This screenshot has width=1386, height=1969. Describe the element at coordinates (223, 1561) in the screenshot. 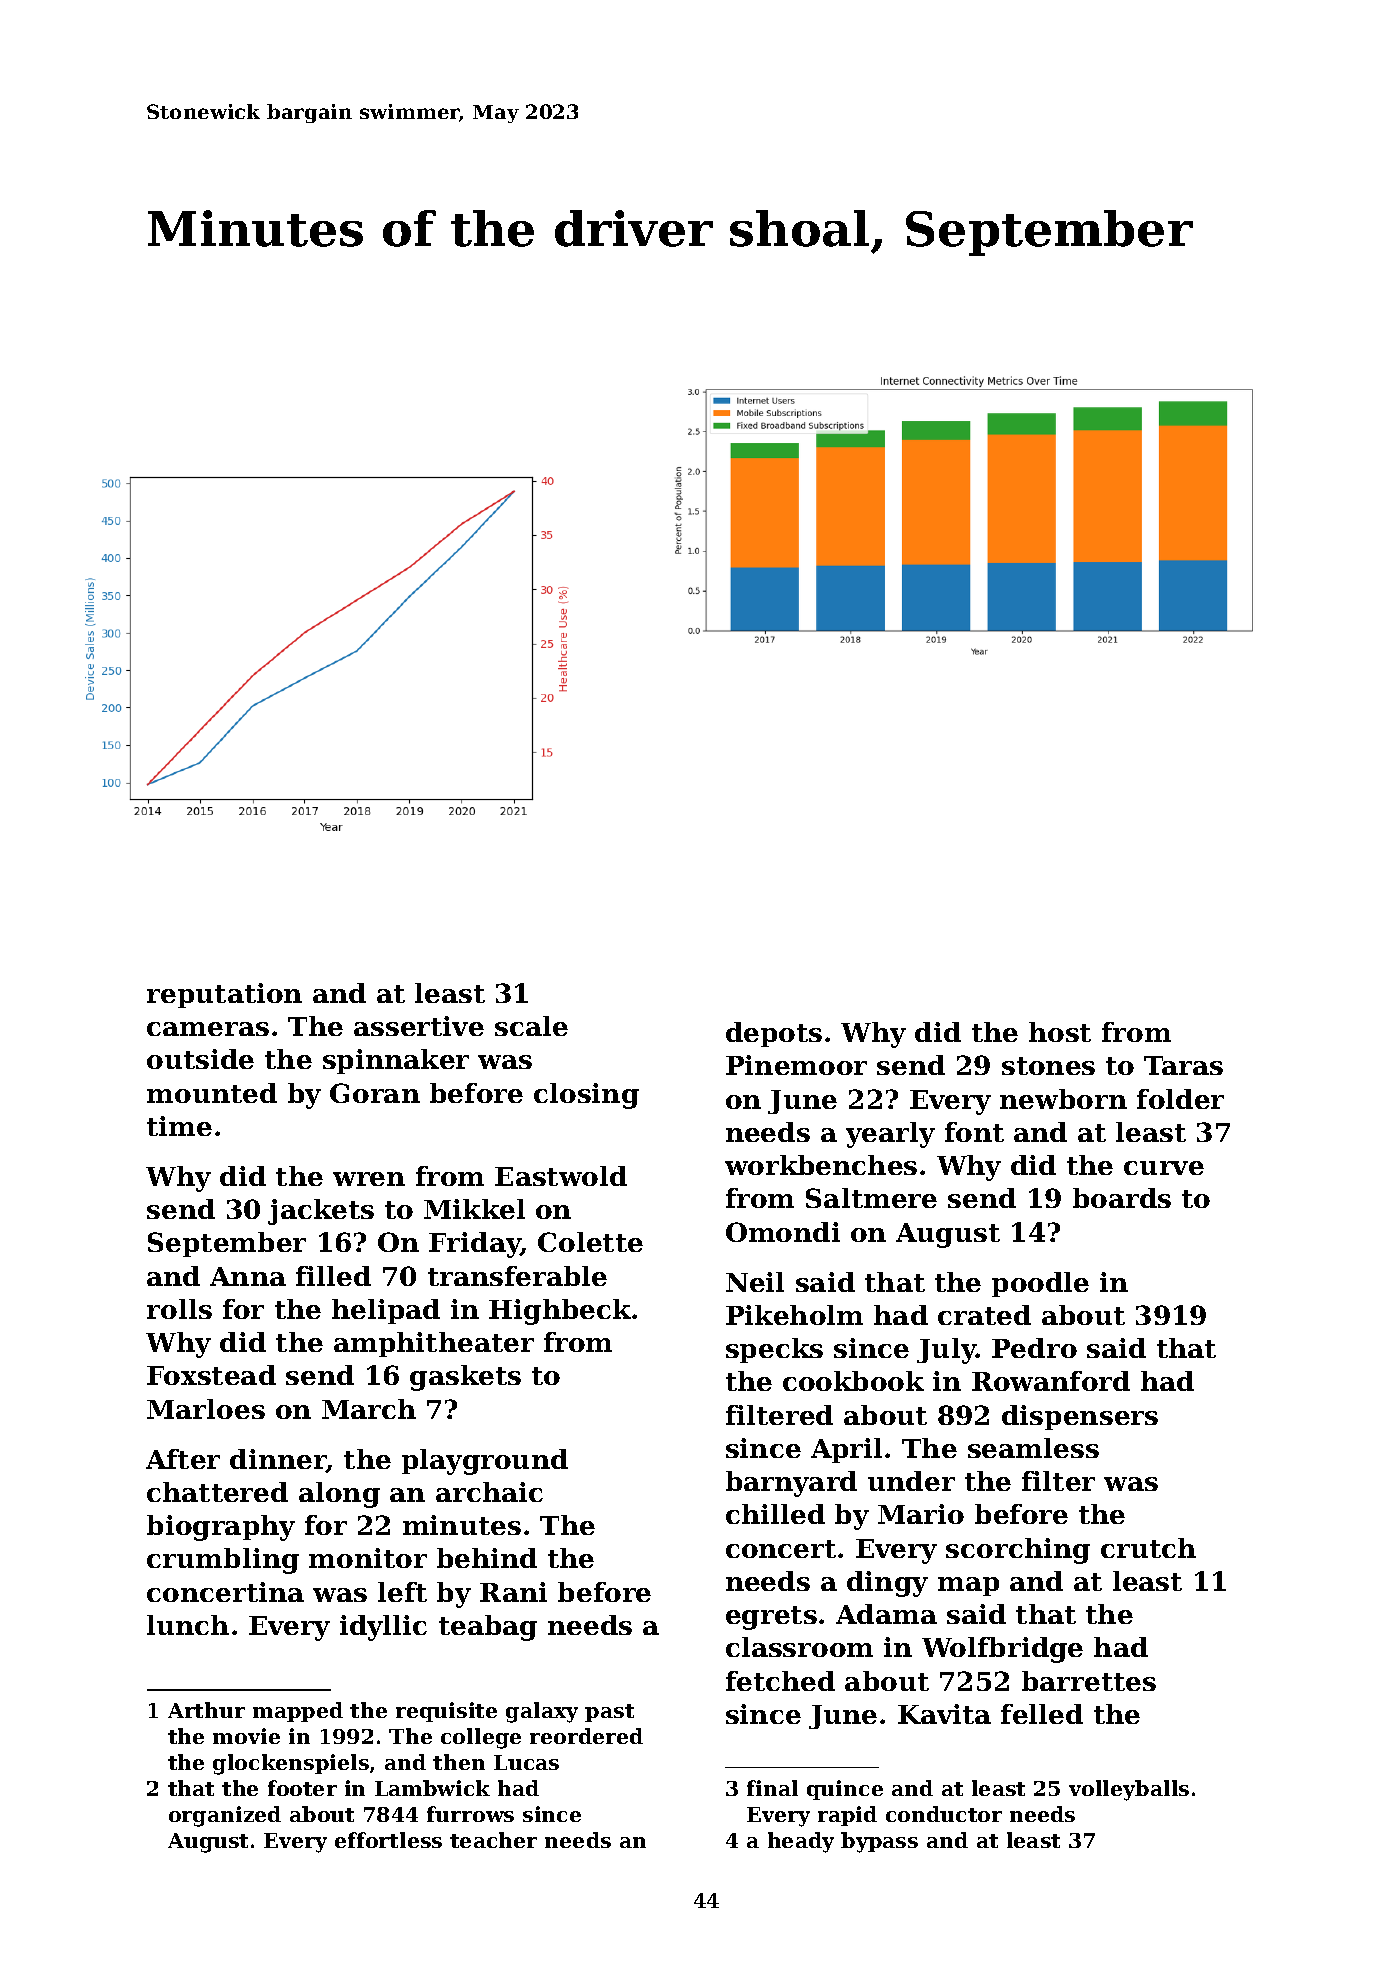

I see `crumbling` at that location.
